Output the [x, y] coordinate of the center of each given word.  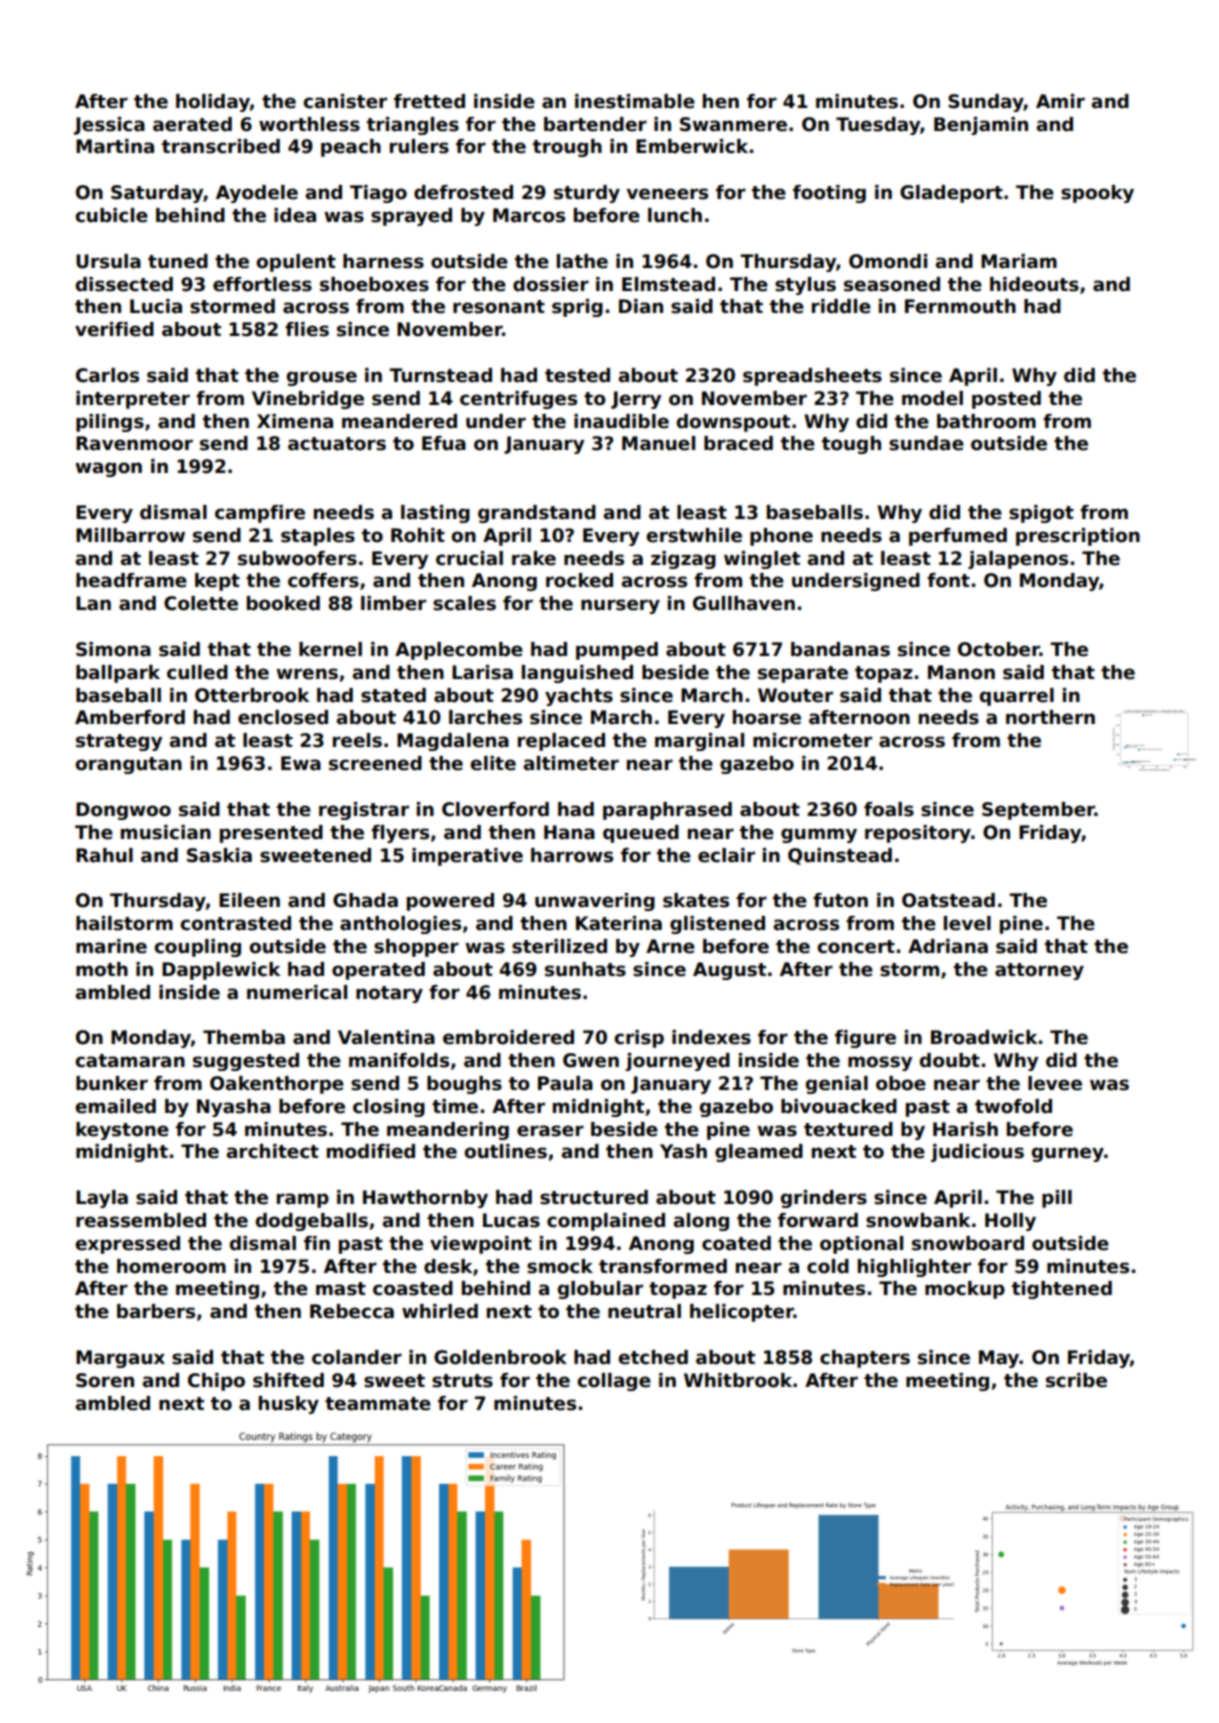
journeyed [677, 1062]
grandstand [537, 514]
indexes [711, 1037]
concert [856, 947]
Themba [244, 1037]
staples [318, 537]
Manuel [658, 443]
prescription [1078, 537]
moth [102, 969]
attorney [1039, 971]
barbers [156, 1311]
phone [781, 537]
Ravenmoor [134, 443]
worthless [309, 124]
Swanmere [733, 124]
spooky [1097, 194]
